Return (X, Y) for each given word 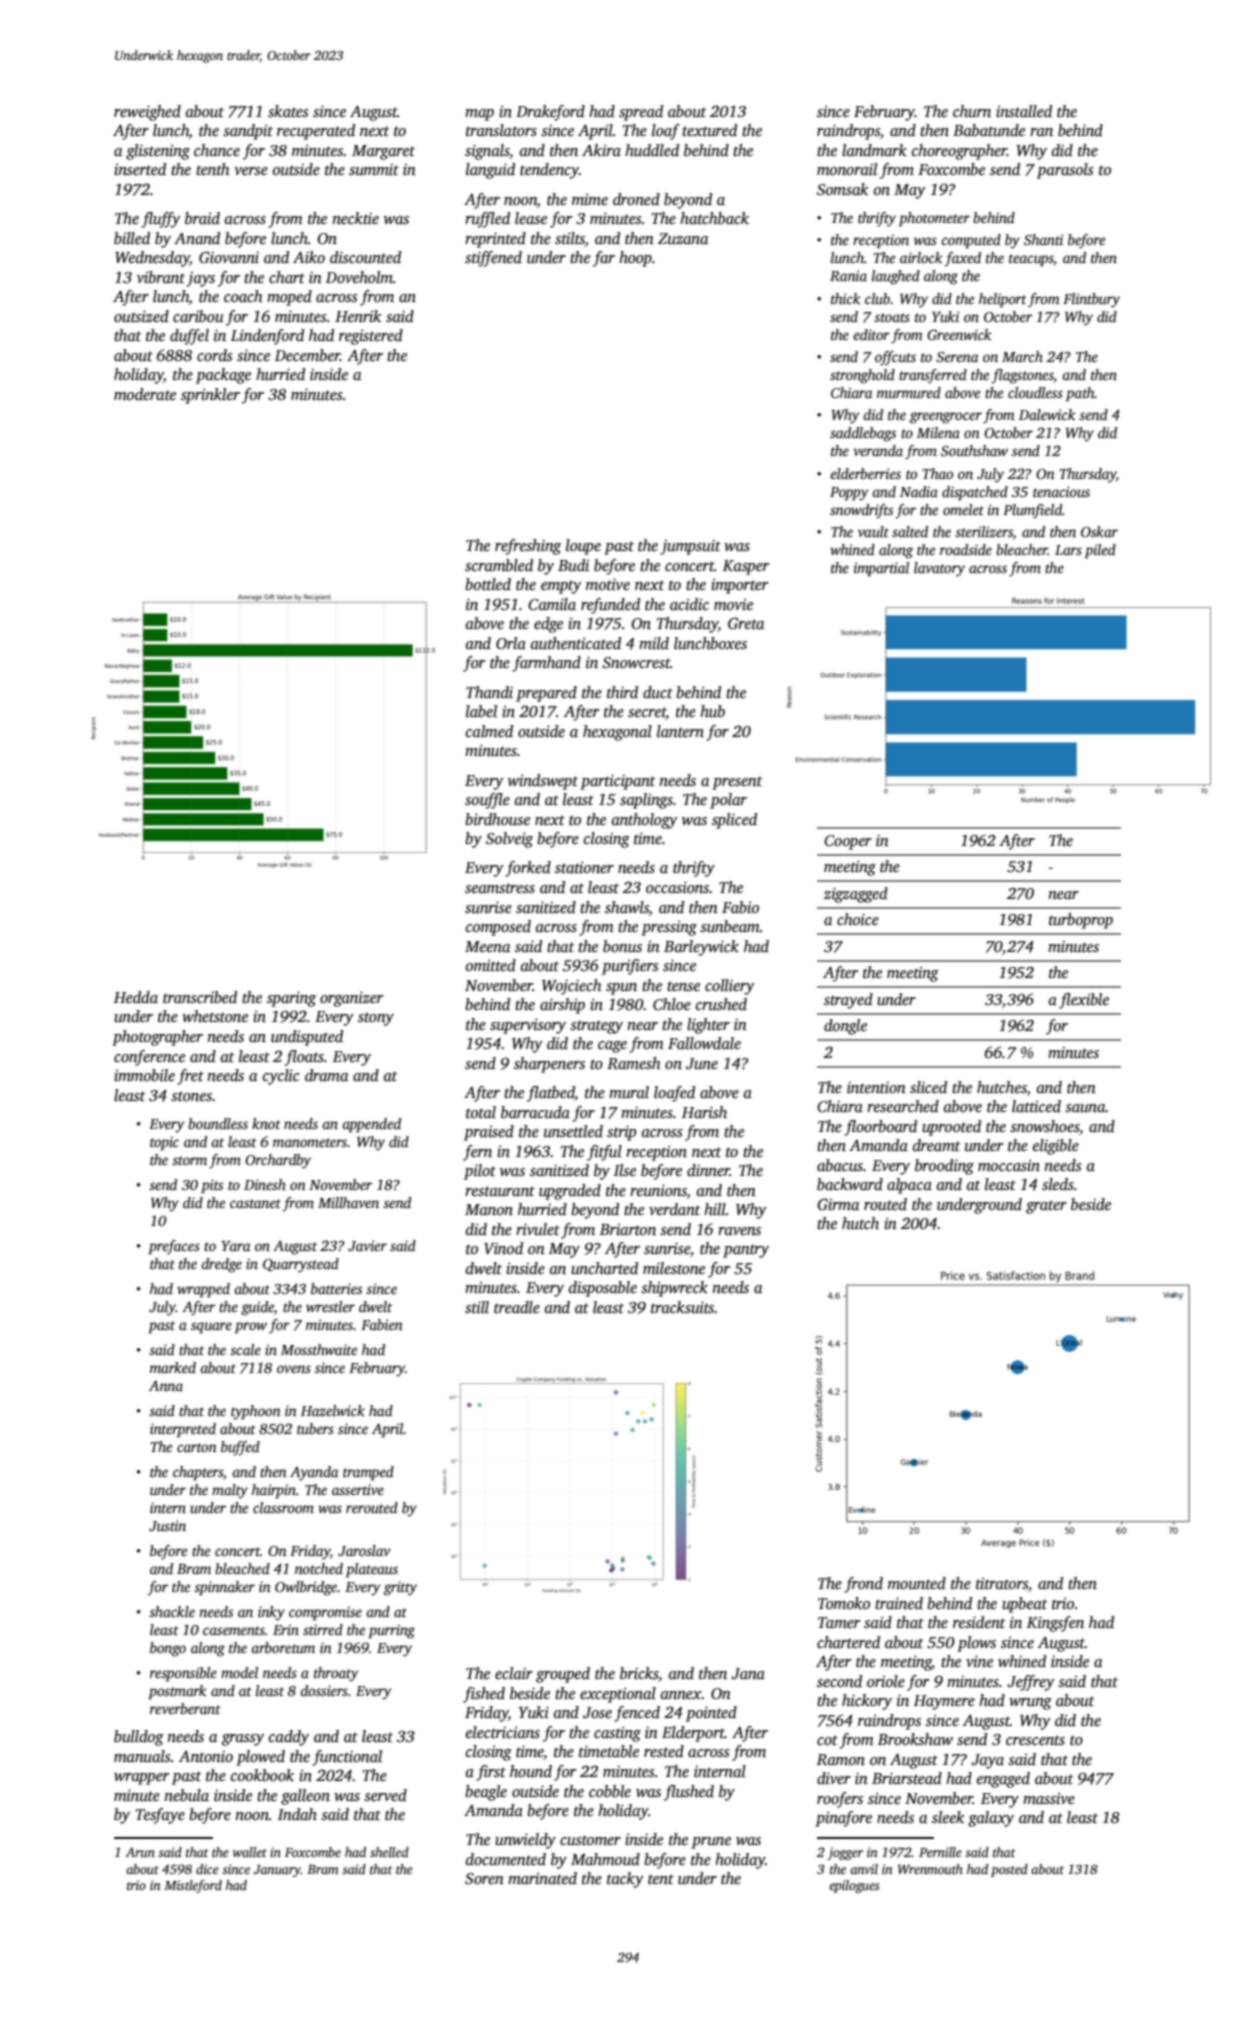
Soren (484, 1879)
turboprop (1081, 921)
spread (641, 113)
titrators (1002, 1583)
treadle (517, 1307)
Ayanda (314, 1473)
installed (1024, 111)
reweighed (147, 113)
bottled (488, 584)
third (622, 692)
